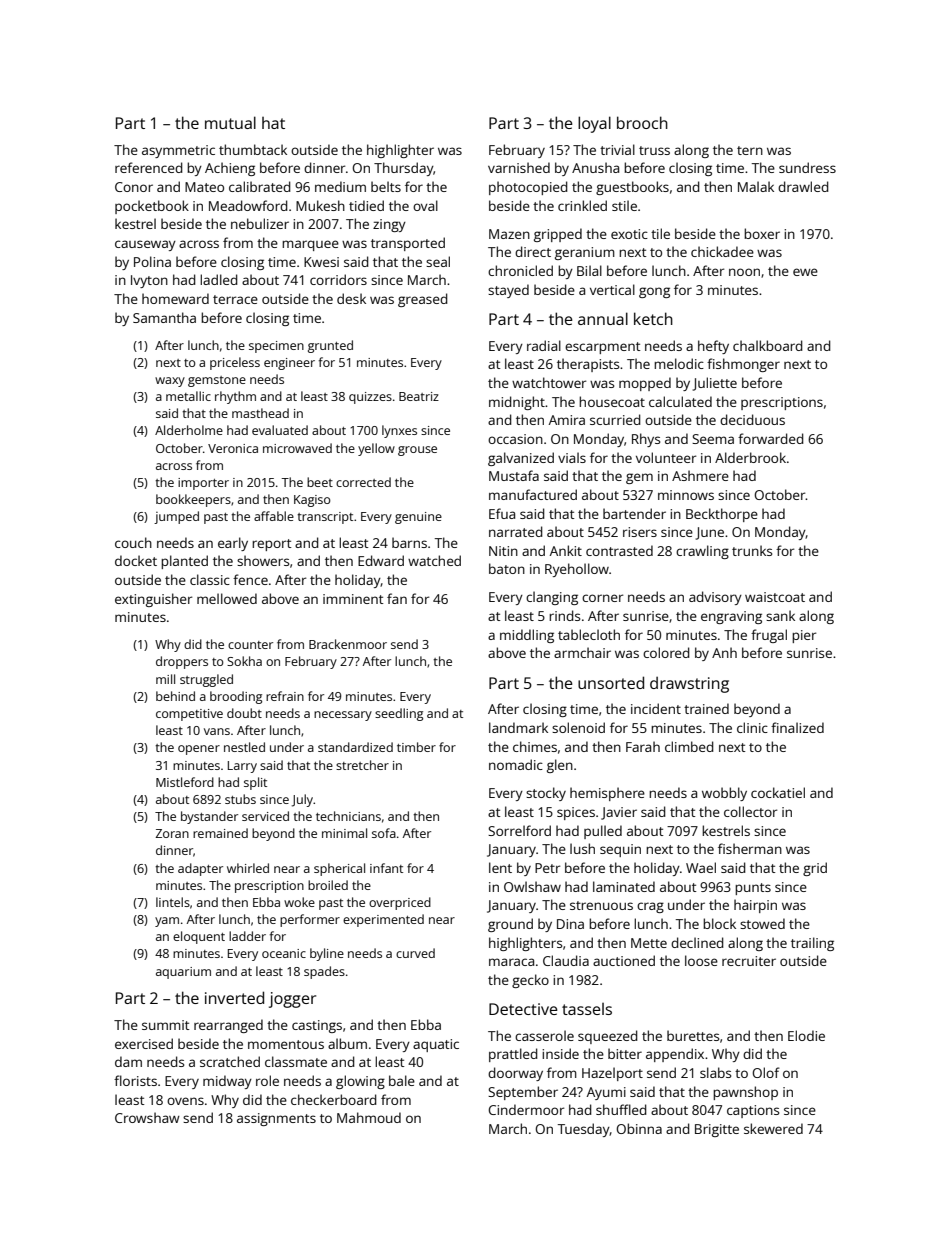 The height and width of the screenshot is (1233, 952). Describe the element at coordinates (152, 261) in the screenshot. I see `Polina` at that location.
